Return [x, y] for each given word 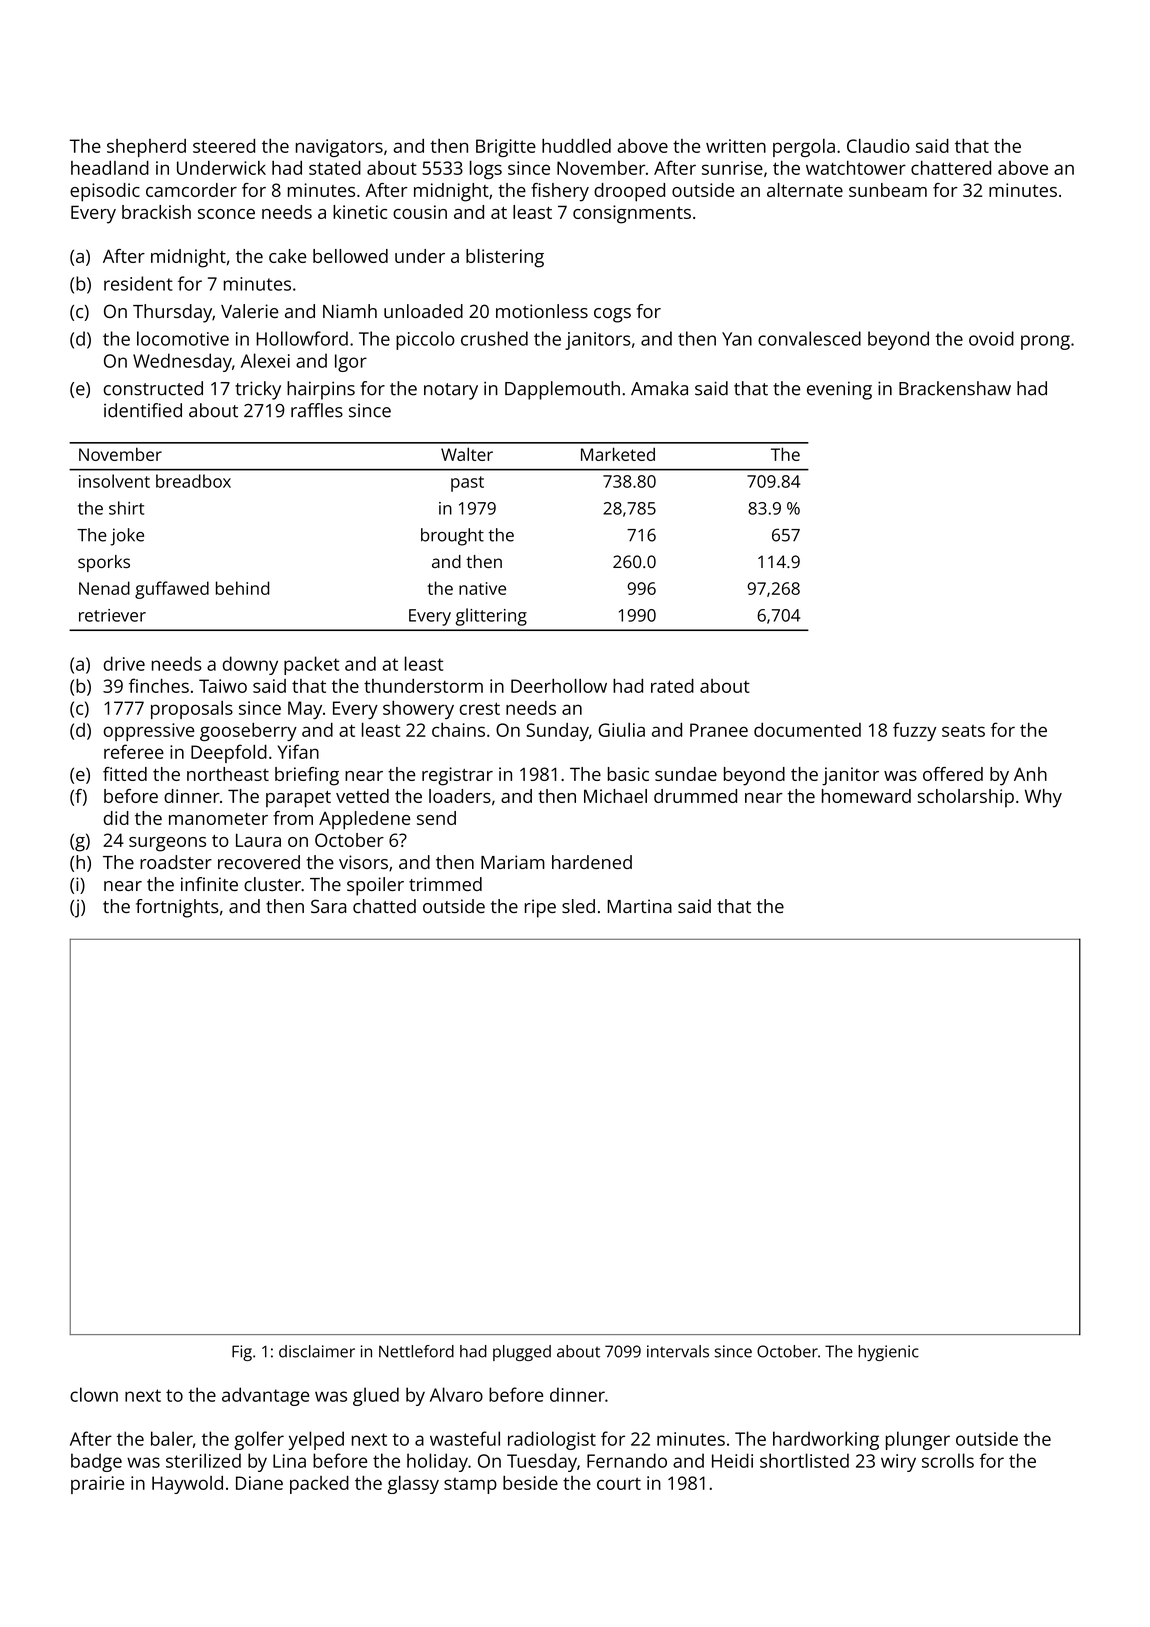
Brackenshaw [955, 388]
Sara [328, 906]
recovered [259, 862]
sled [578, 906]
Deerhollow [559, 686]
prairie [97, 1485]
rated [672, 686]
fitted [125, 774]
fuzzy [914, 731]
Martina [639, 906]
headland [110, 168]
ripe [540, 908]
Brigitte [506, 148]
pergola [804, 148]
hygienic [888, 1353]
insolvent [114, 481]
